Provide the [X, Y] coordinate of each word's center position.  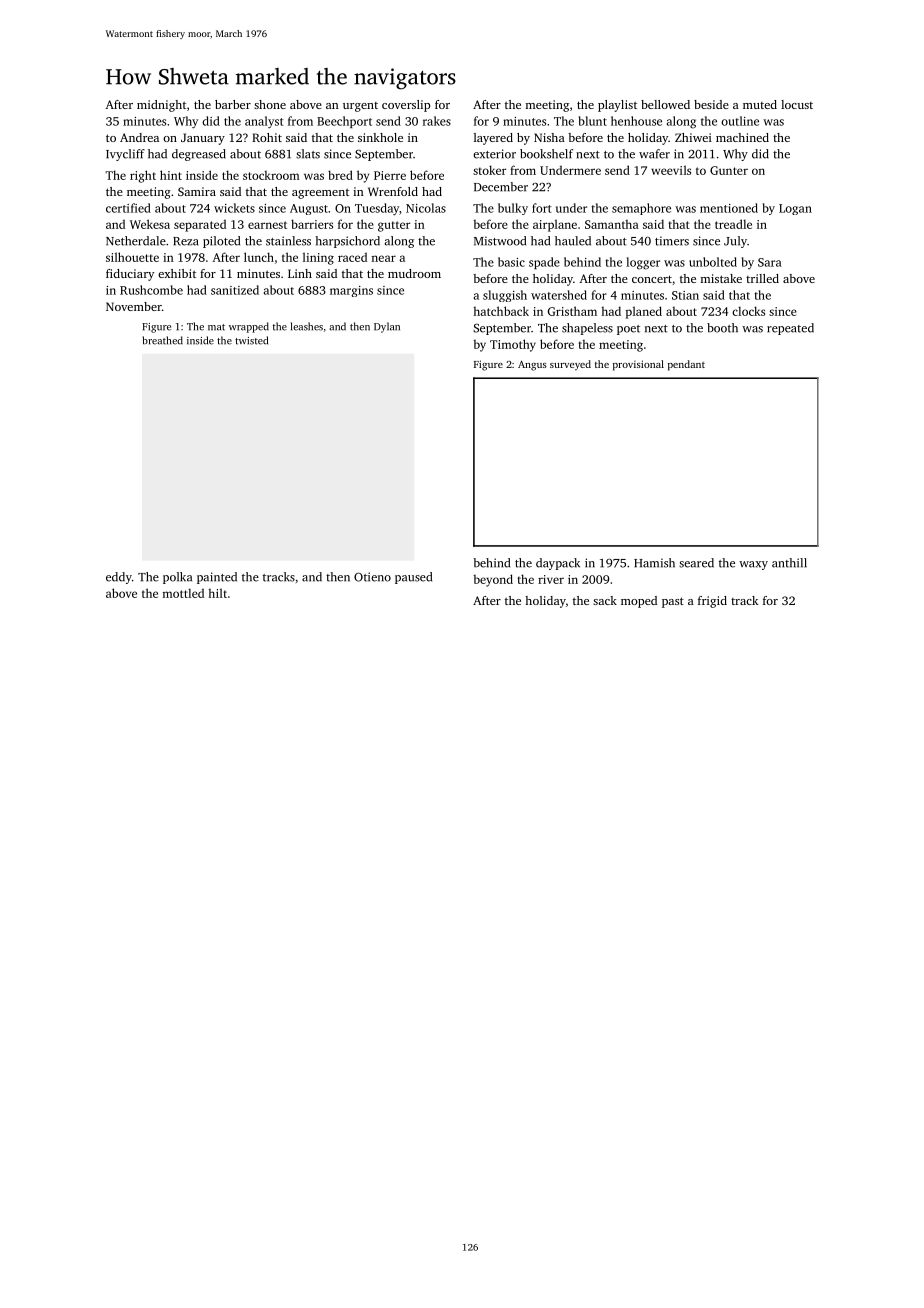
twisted [251, 340]
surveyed [570, 365]
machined [742, 137]
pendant [686, 365]
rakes [437, 121]
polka [177, 578]
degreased [199, 155]
